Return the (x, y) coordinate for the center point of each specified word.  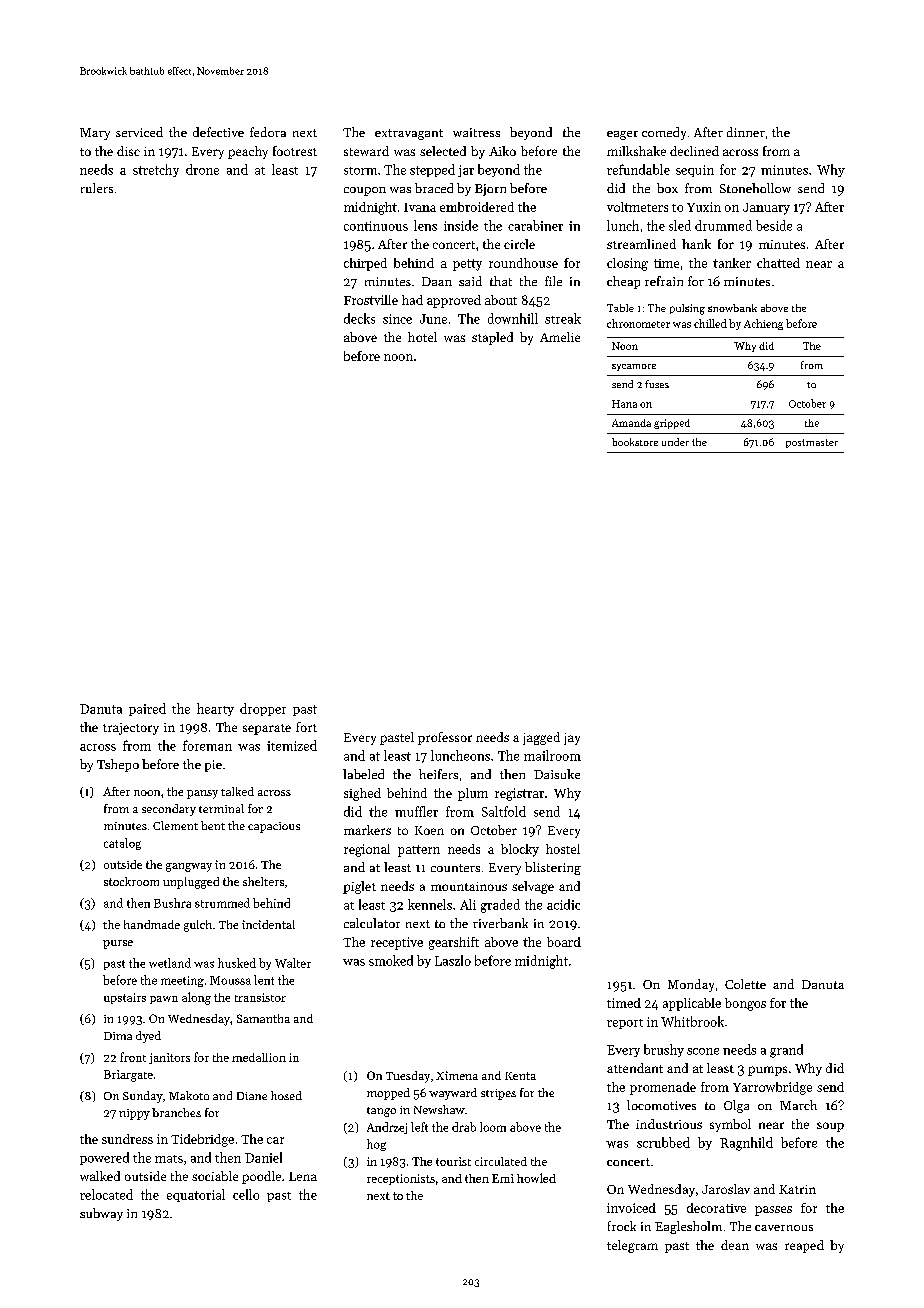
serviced (139, 132)
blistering (553, 868)
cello (246, 1194)
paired (147, 709)
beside (774, 225)
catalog (122, 844)
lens (425, 225)
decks (359, 318)
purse (118, 944)
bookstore (635, 442)
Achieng (763, 324)
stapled (492, 338)
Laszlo (453, 960)
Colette (745, 984)
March (798, 1105)
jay (572, 739)
